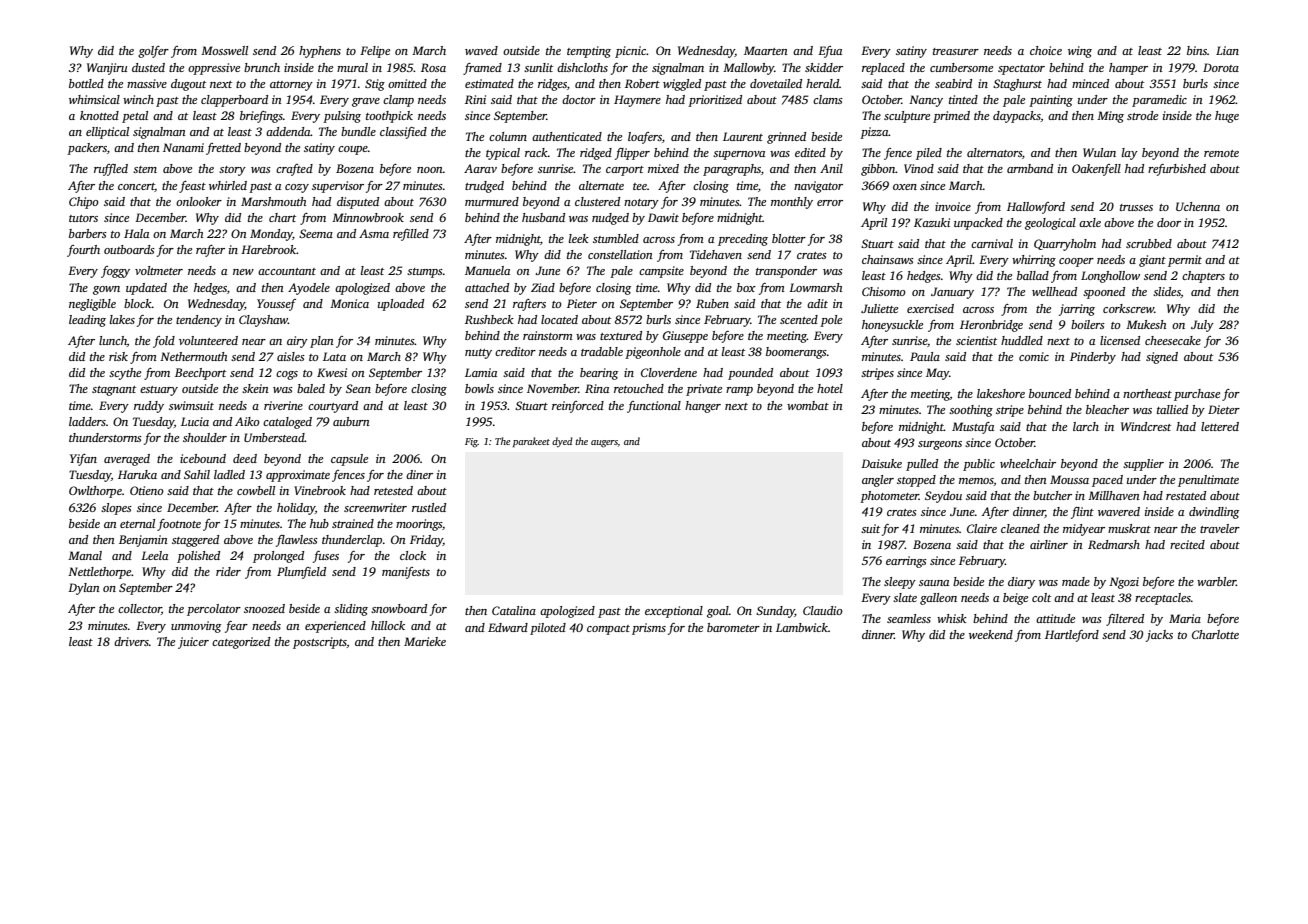  I want to click on whirring, so click(1034, 261).
